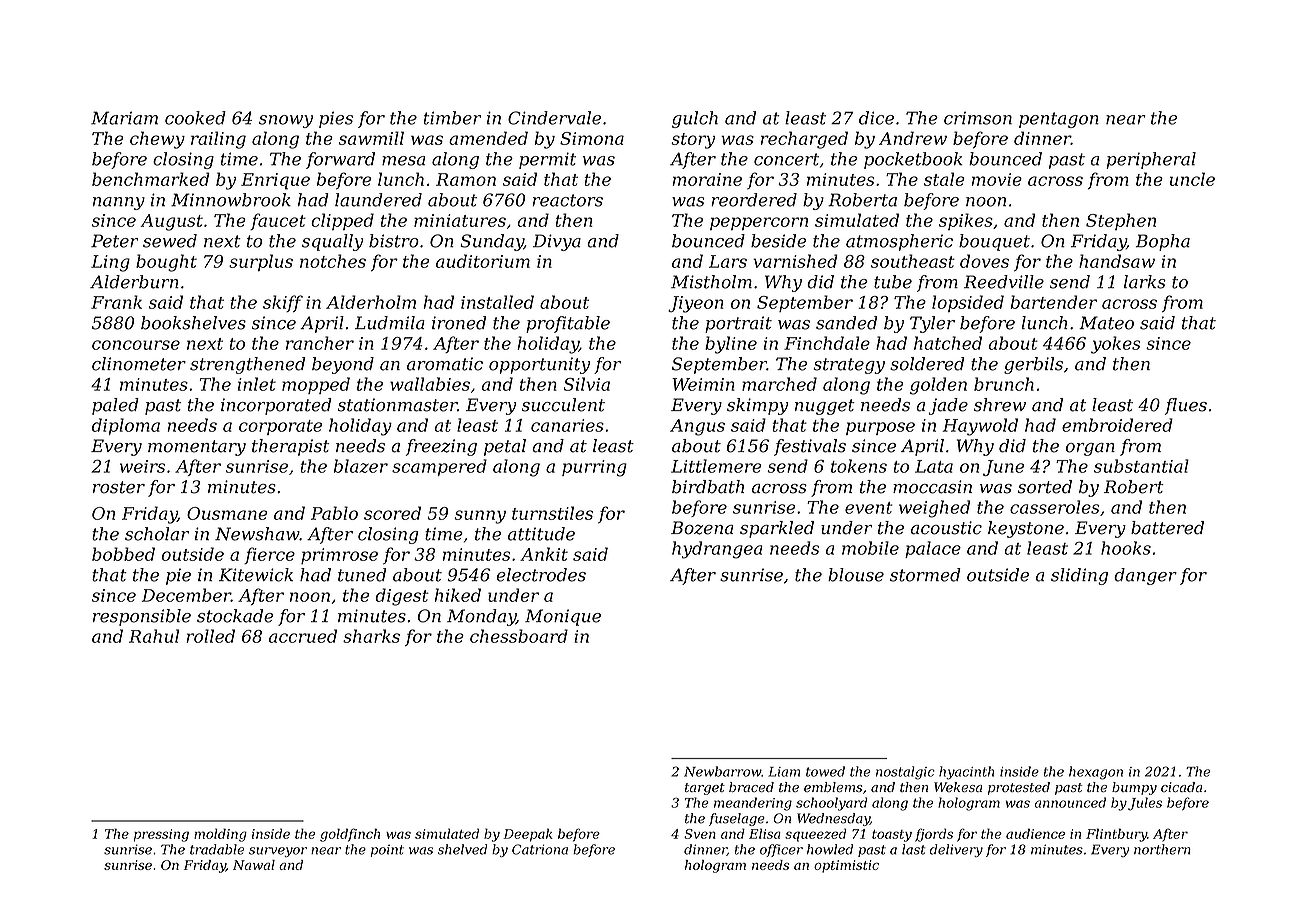  What do you see at coordinates (1145, 282) in the screenshot?
I see `larks` at bounding box center [1145, 282].
